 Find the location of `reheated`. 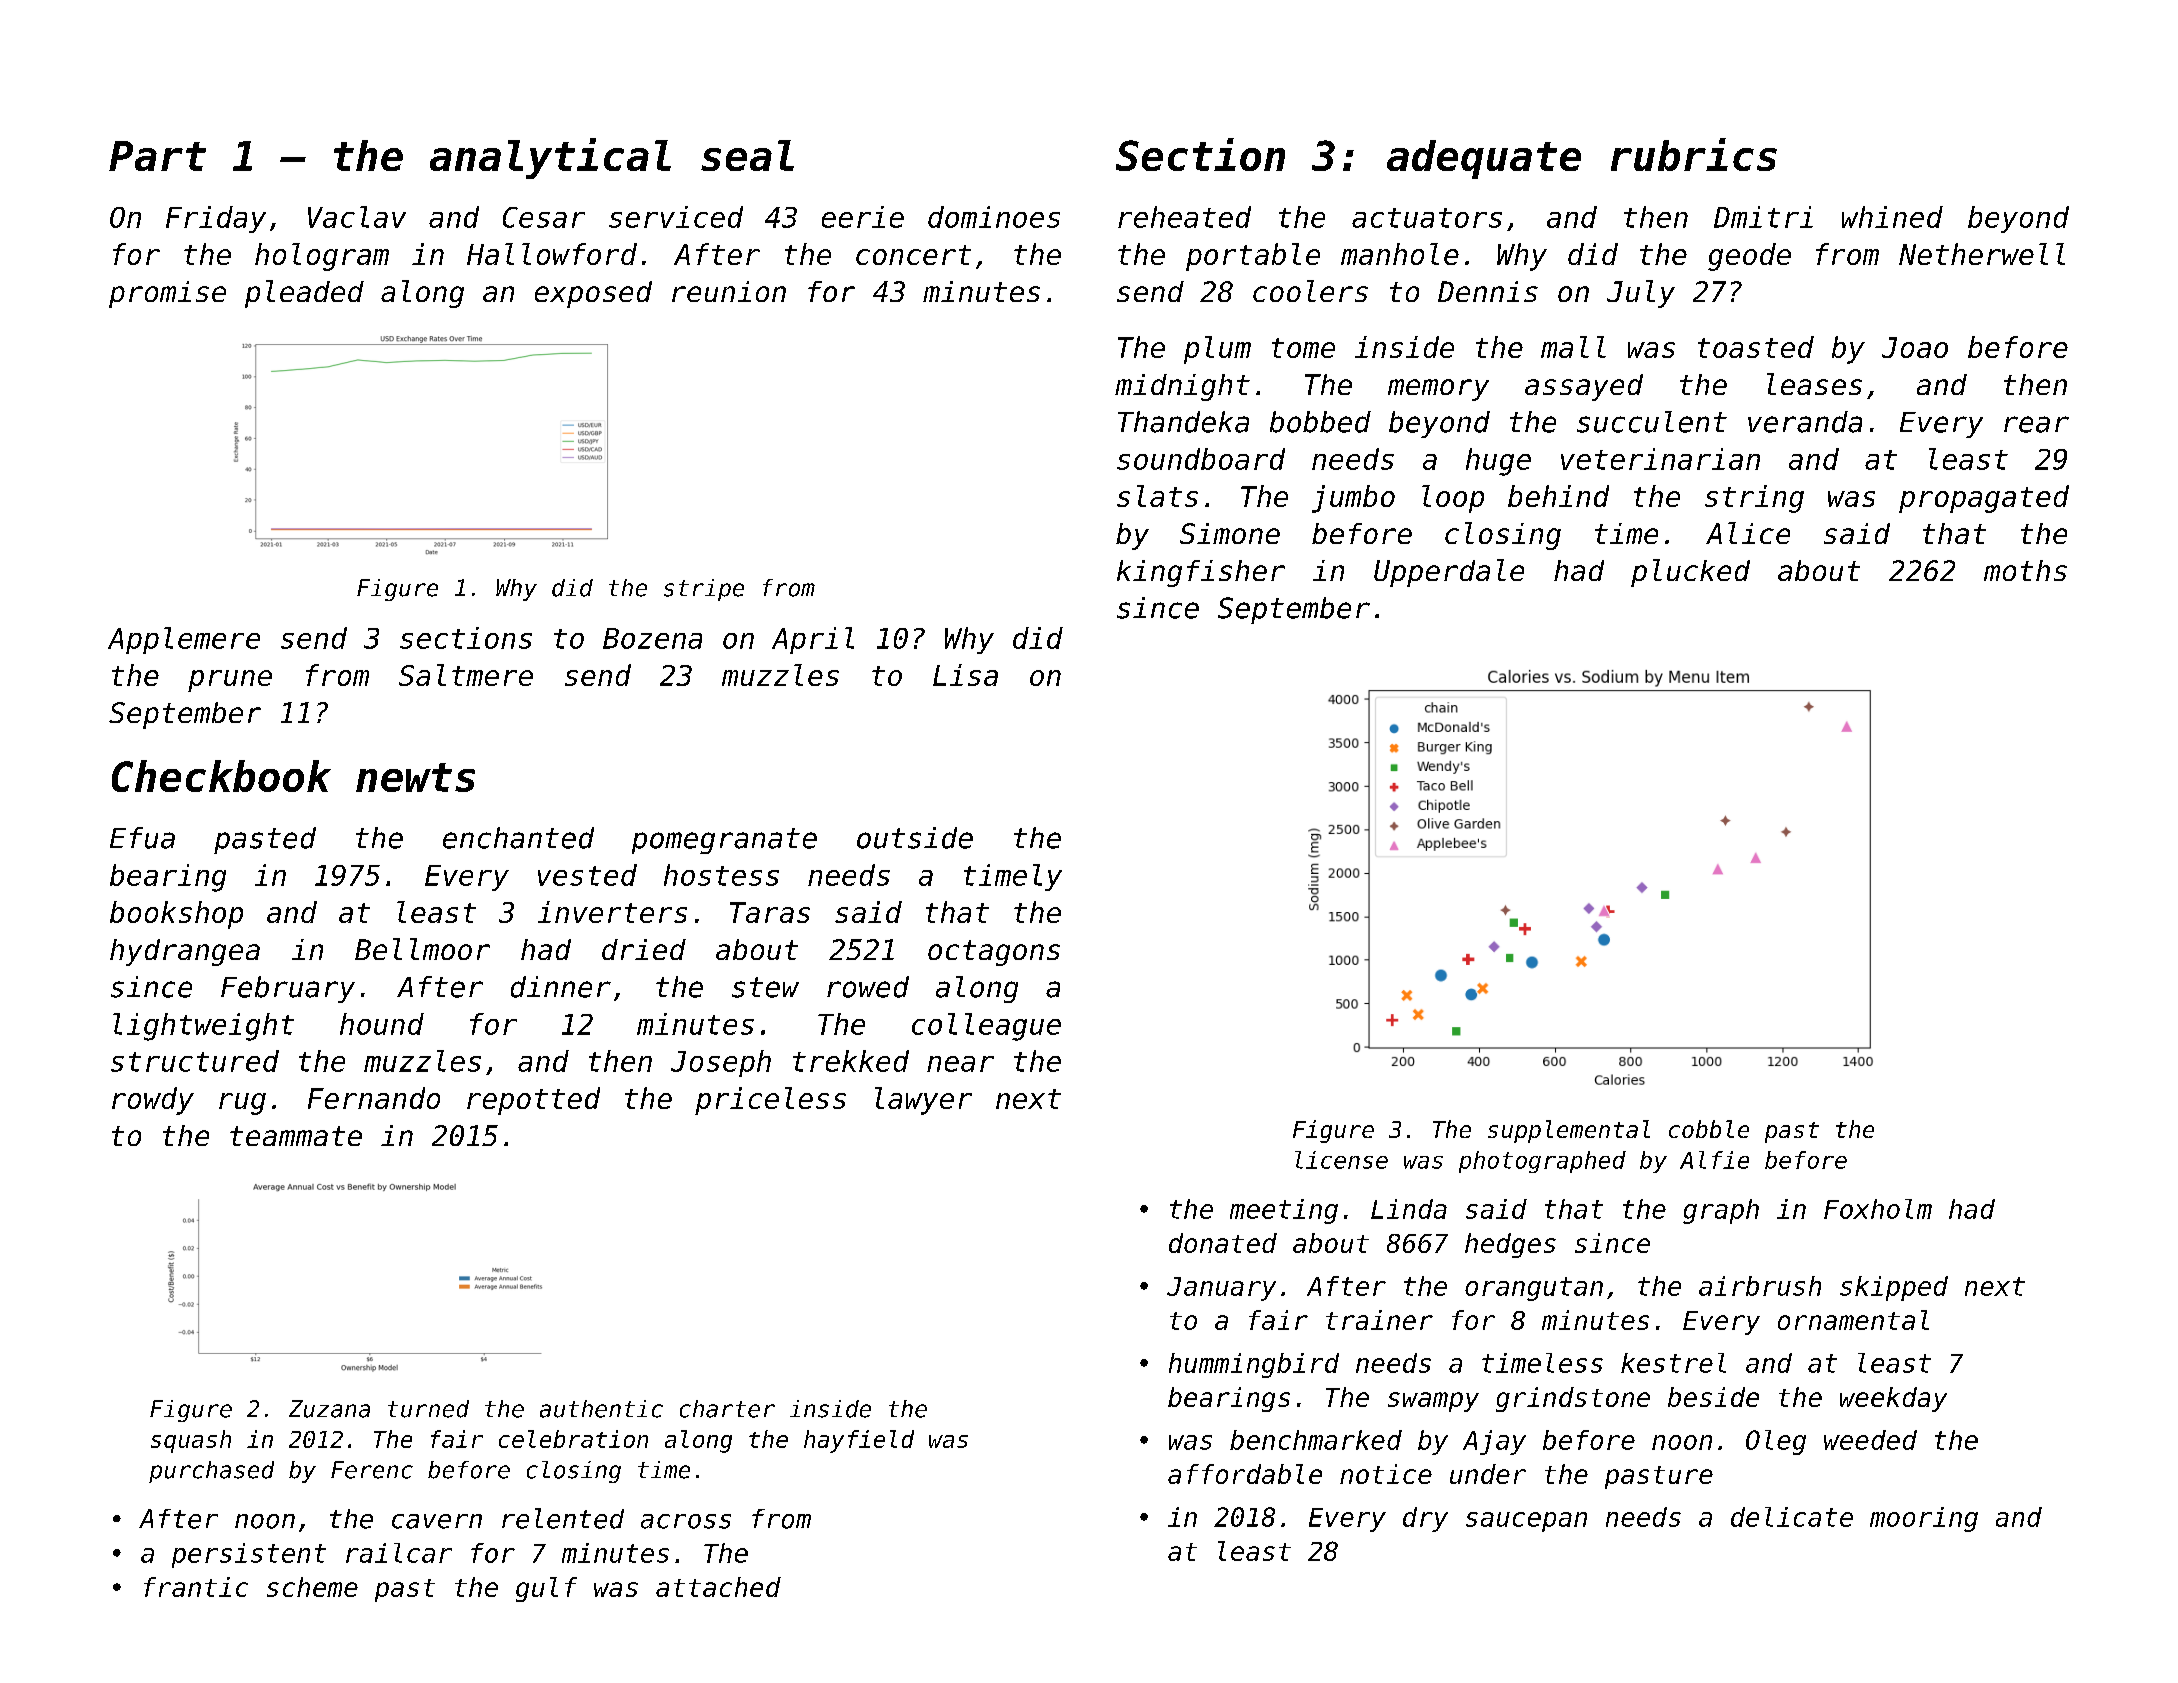

reheated is located at coordinates (1184, 217).
